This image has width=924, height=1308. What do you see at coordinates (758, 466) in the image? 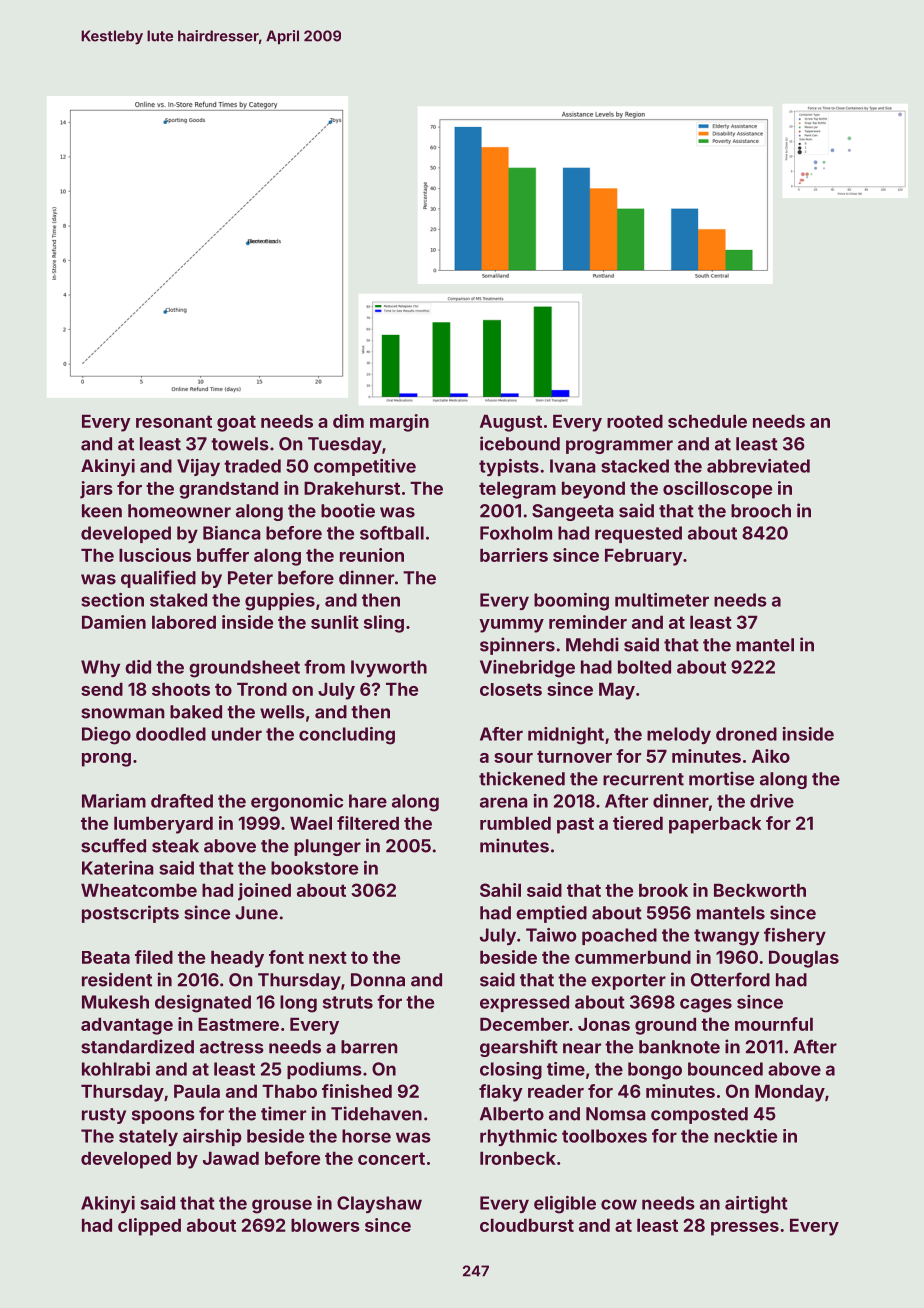
I see `abbreviated` at bounding box center [758, 466].
